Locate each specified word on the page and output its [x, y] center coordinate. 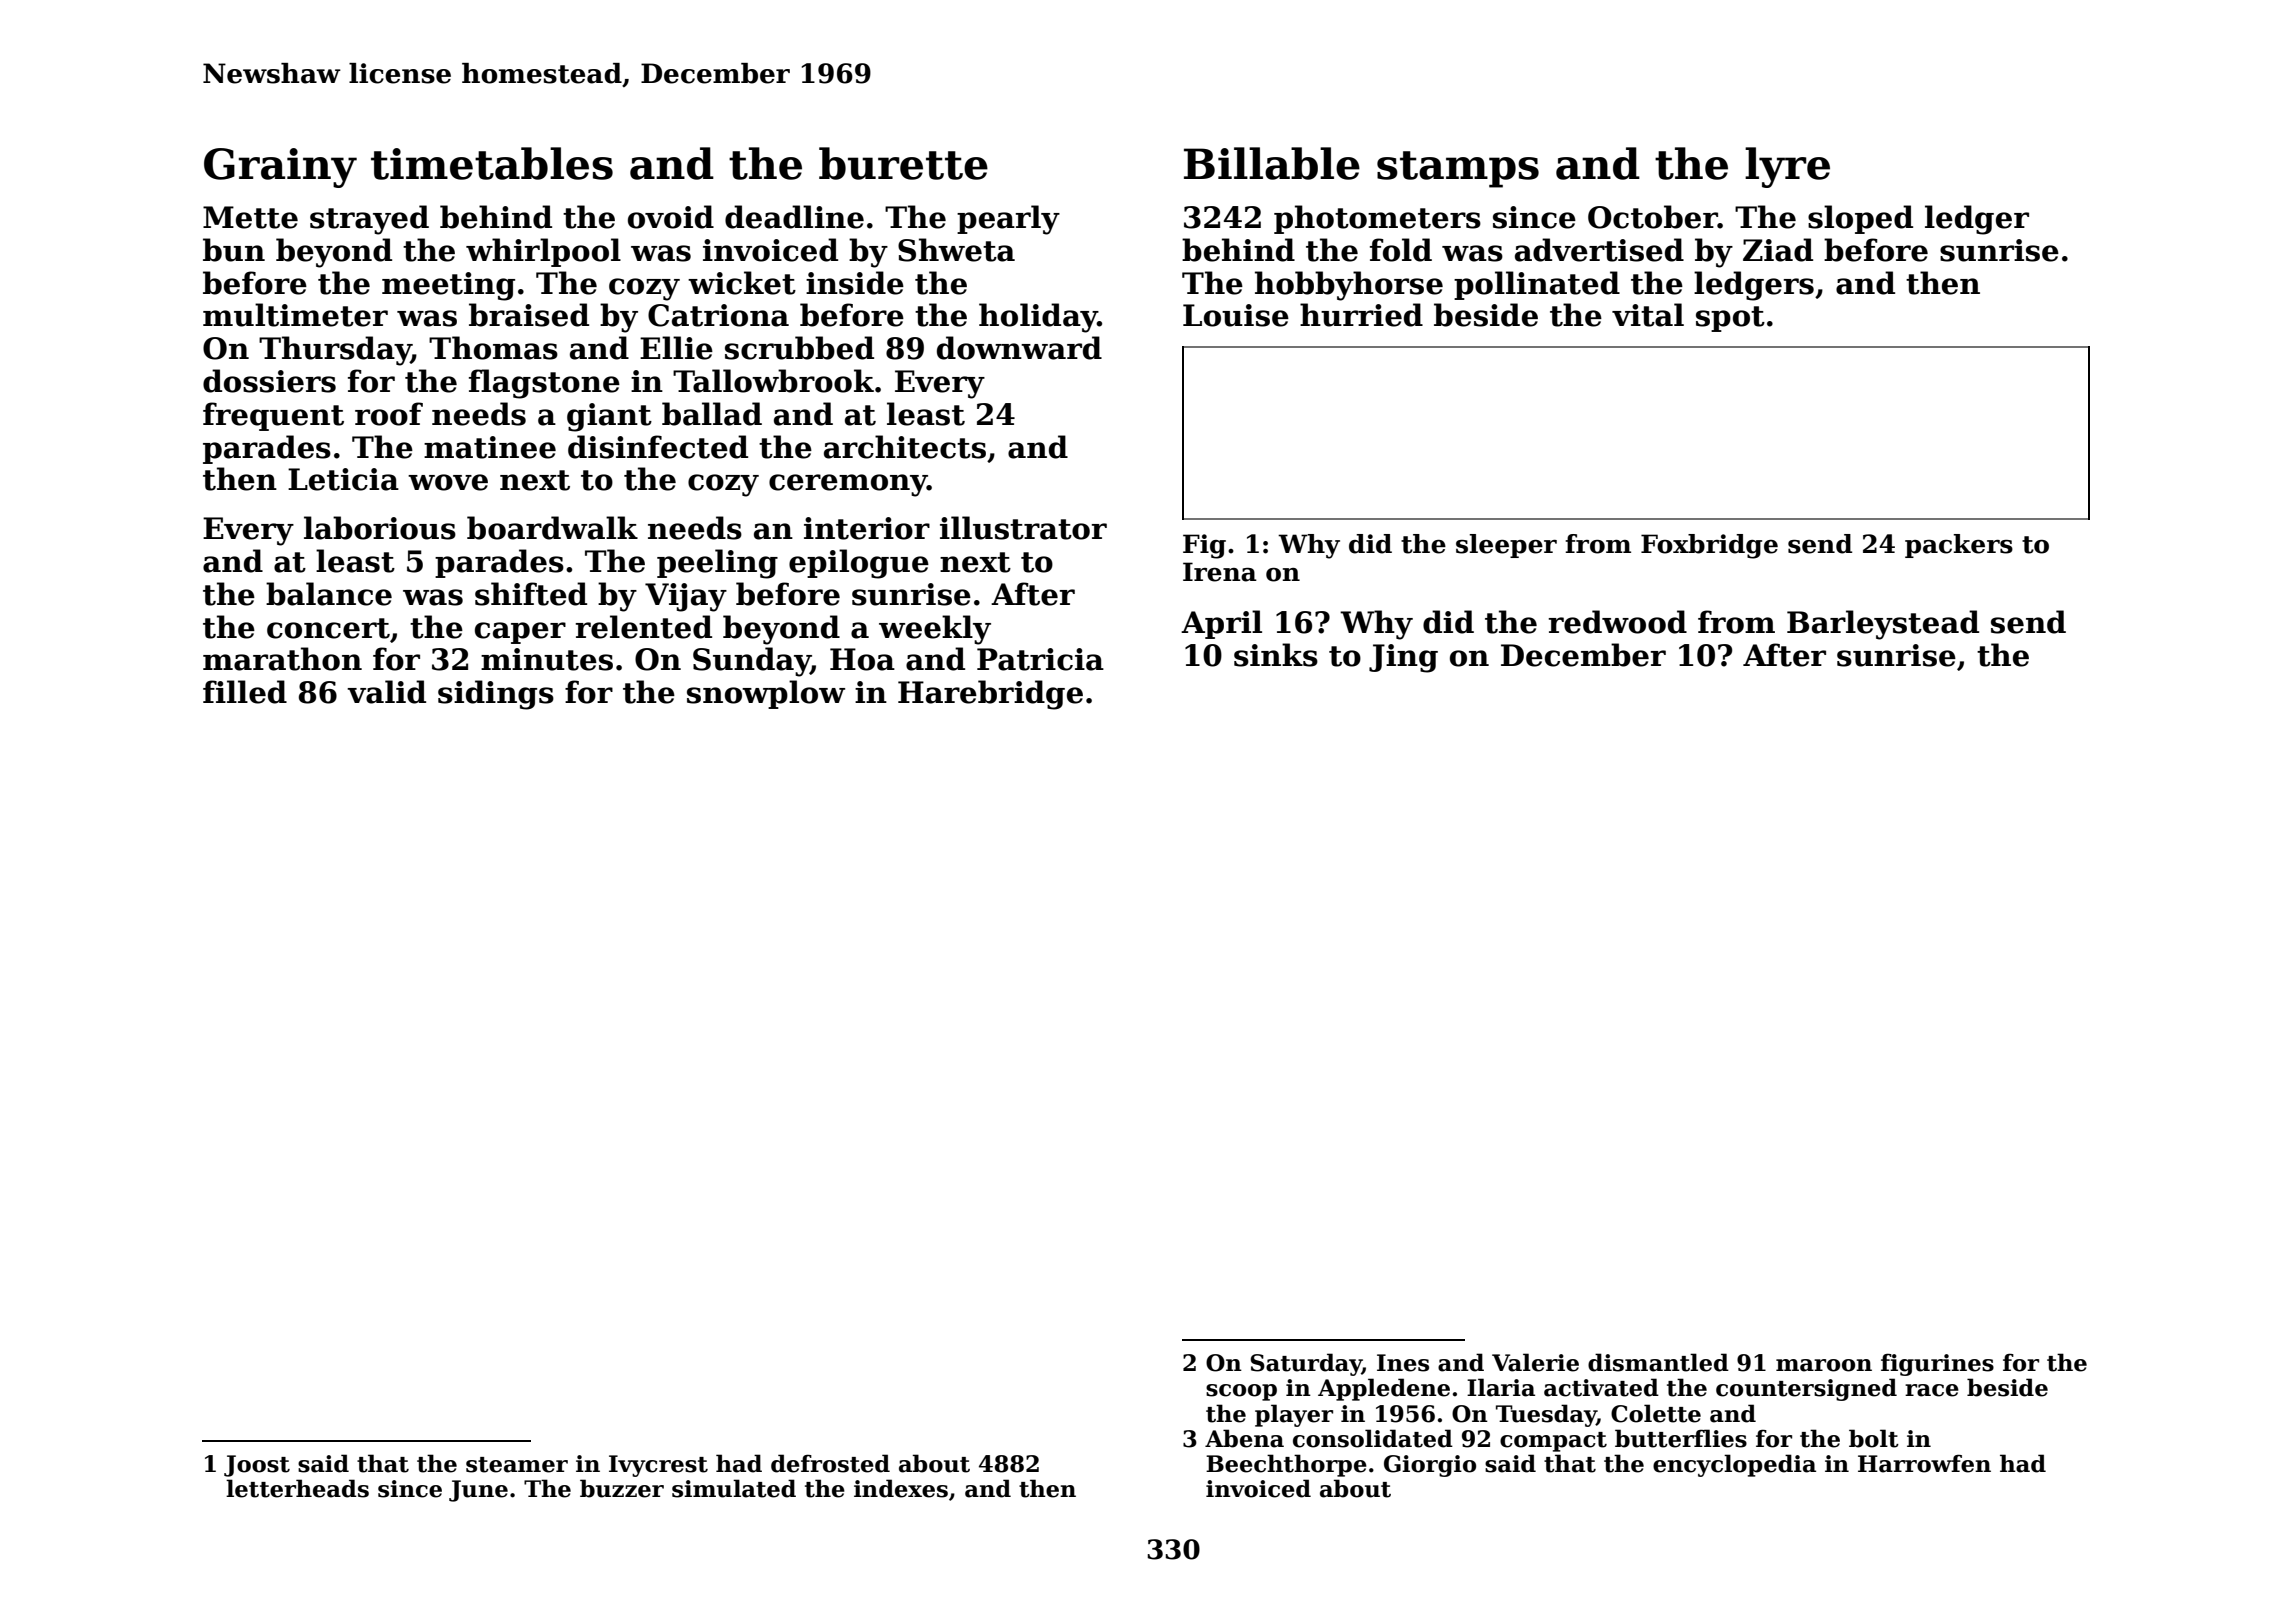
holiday [1038, 318]
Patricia [1040, 659]
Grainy [280, 168]
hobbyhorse [1349, 286]
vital [1648, 315]
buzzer [622, 1488]
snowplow [766, 694]
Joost [257, 1466]
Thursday [335, 351]
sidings [496, 695]
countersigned [1806, 1389]
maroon [1824, 1365]
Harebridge [990, 695]
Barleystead [1883, 625]
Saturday [1306, 1364]
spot [1730, 319]
